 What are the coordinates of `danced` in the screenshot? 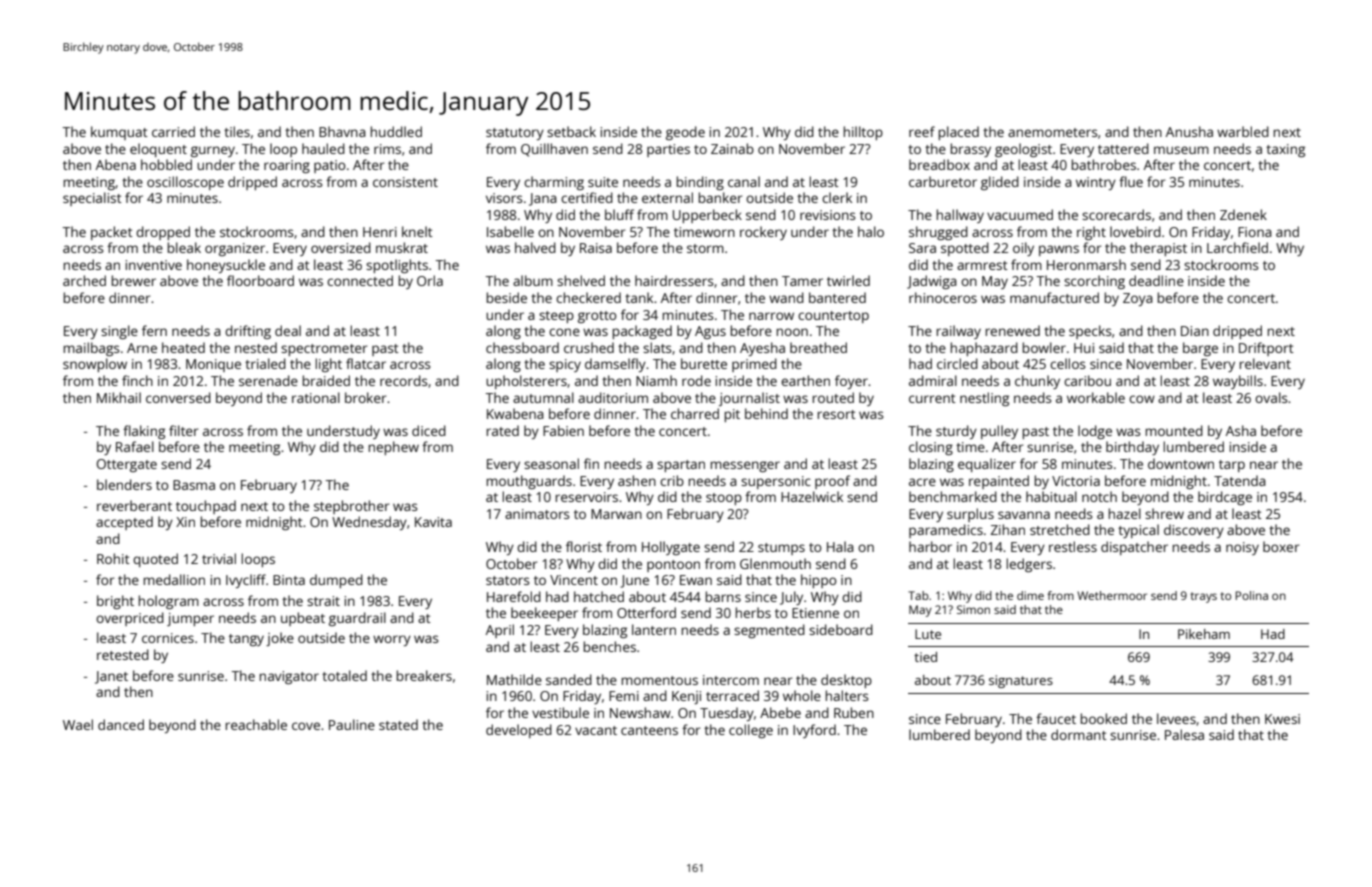 It's located at (121, 724).
